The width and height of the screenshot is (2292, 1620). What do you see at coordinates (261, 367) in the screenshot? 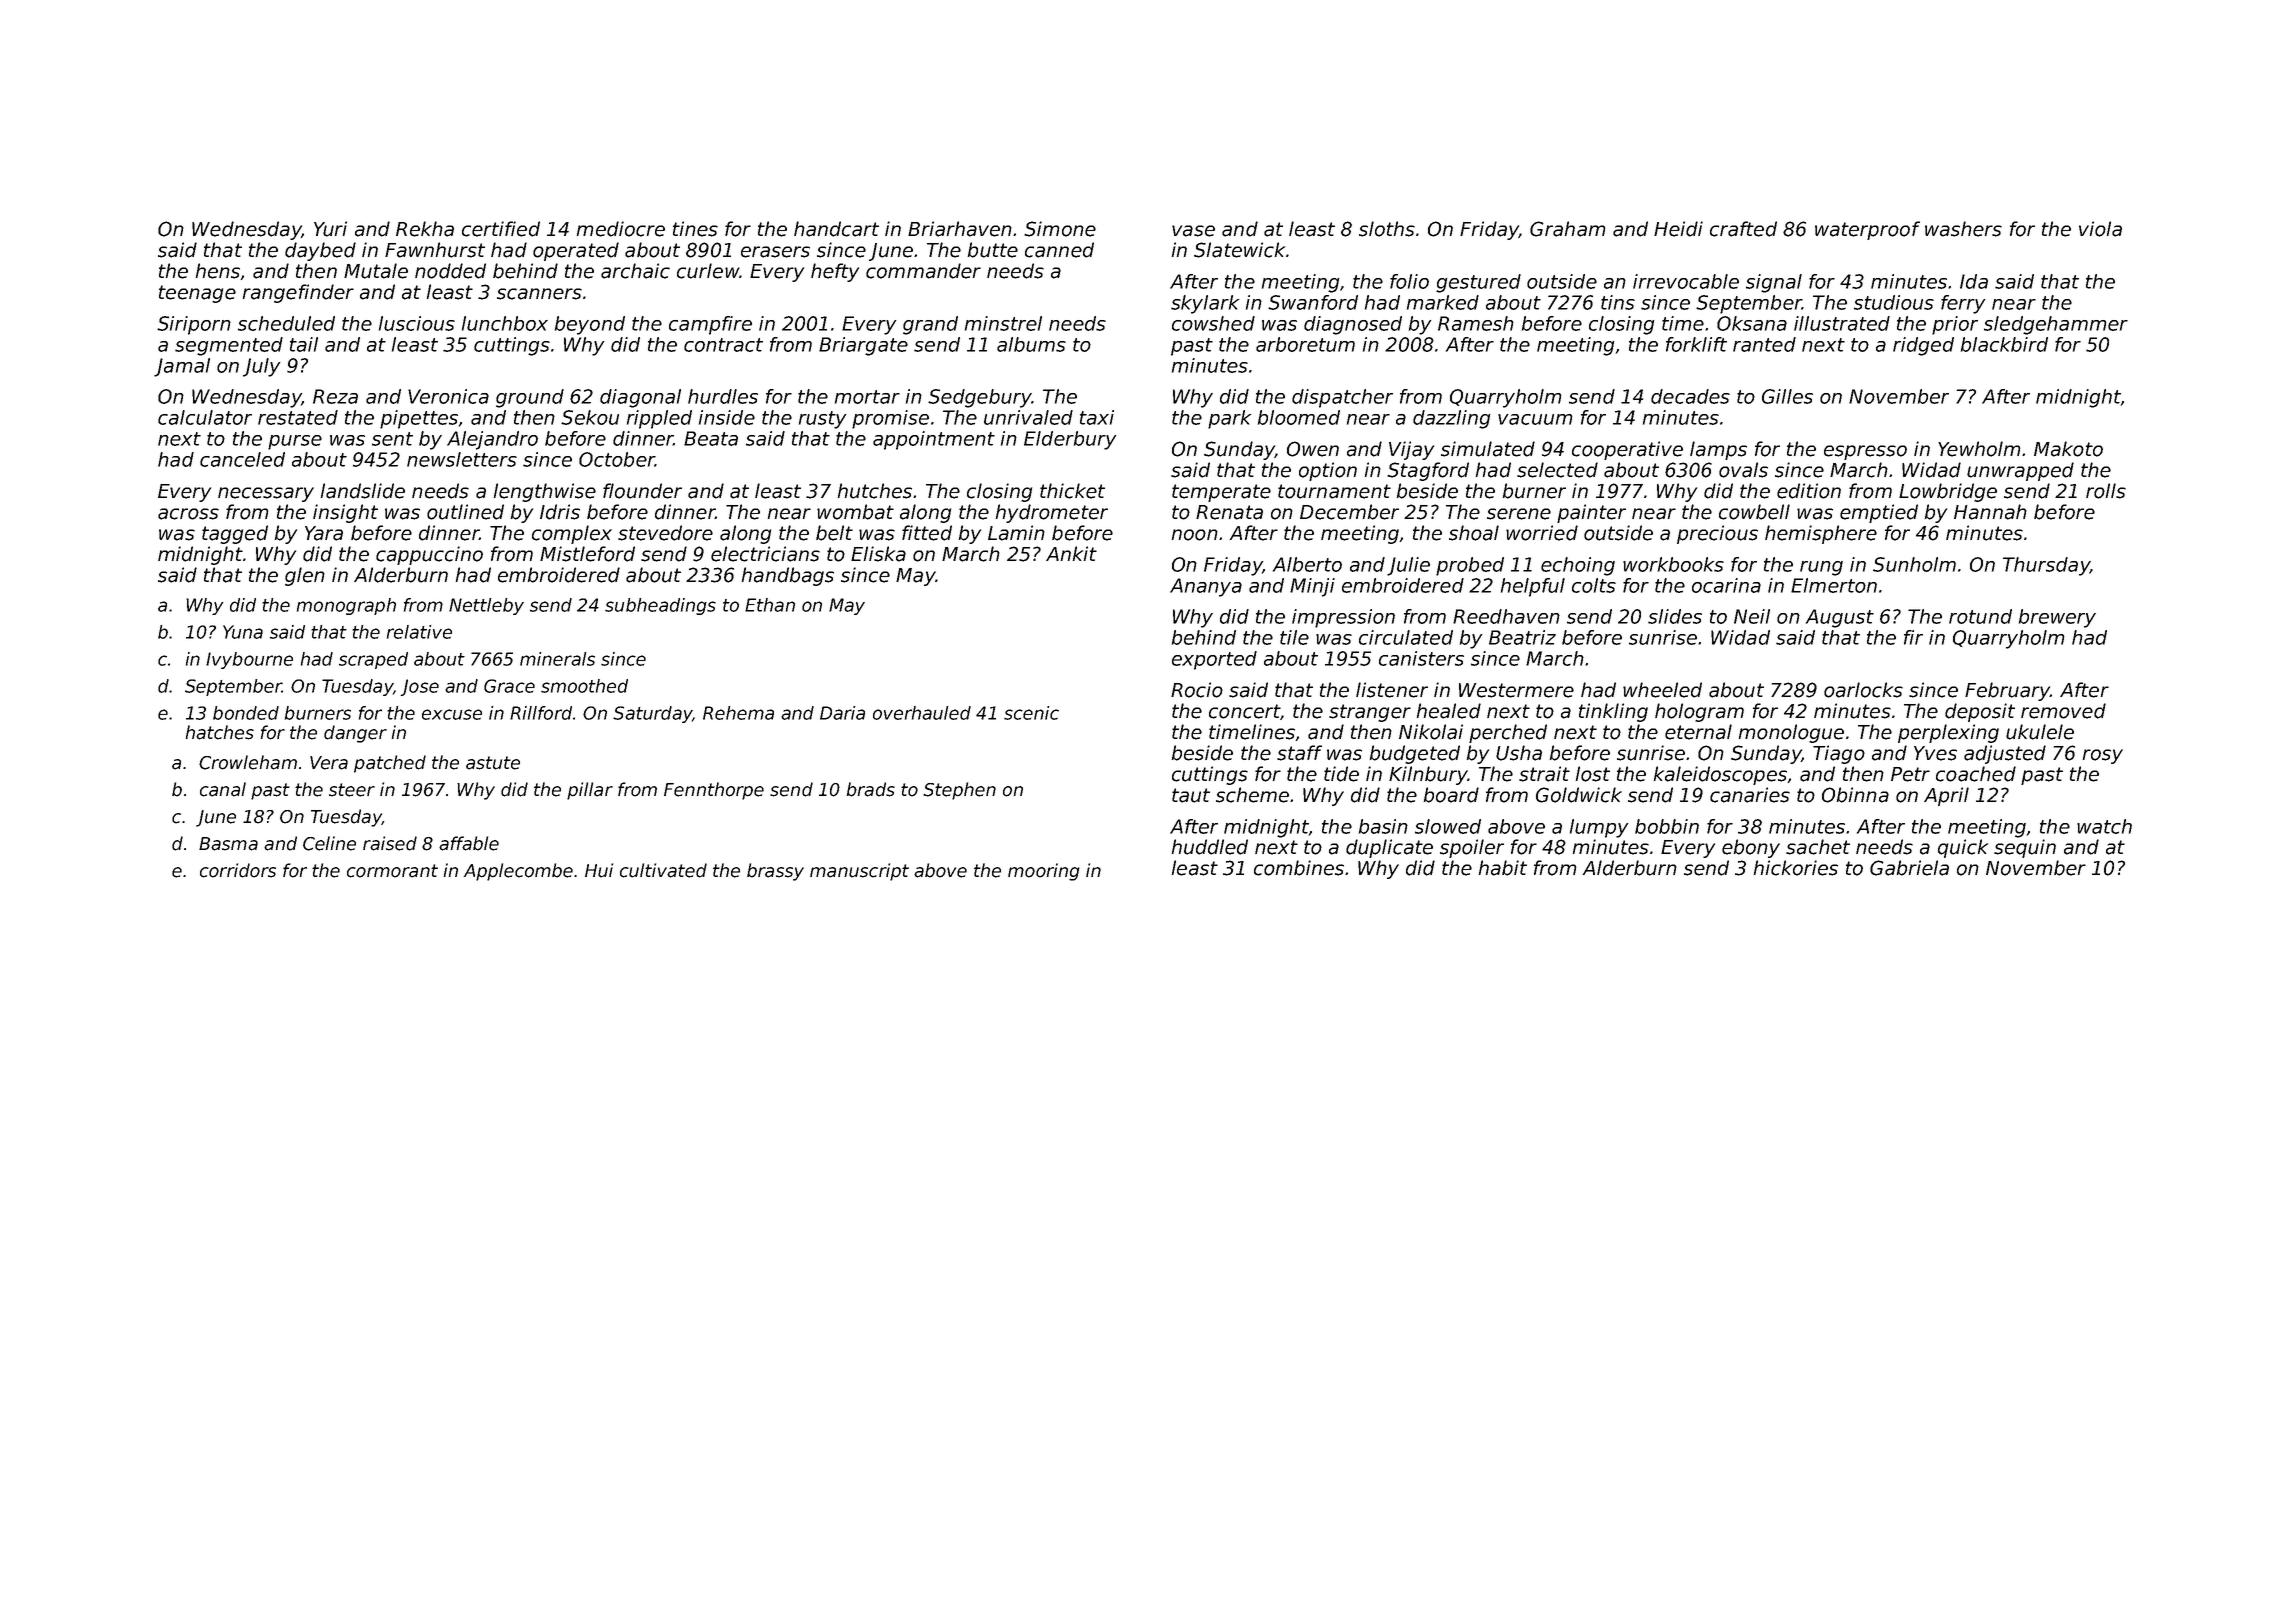
I see `July` at bounding box center [261, 367].
